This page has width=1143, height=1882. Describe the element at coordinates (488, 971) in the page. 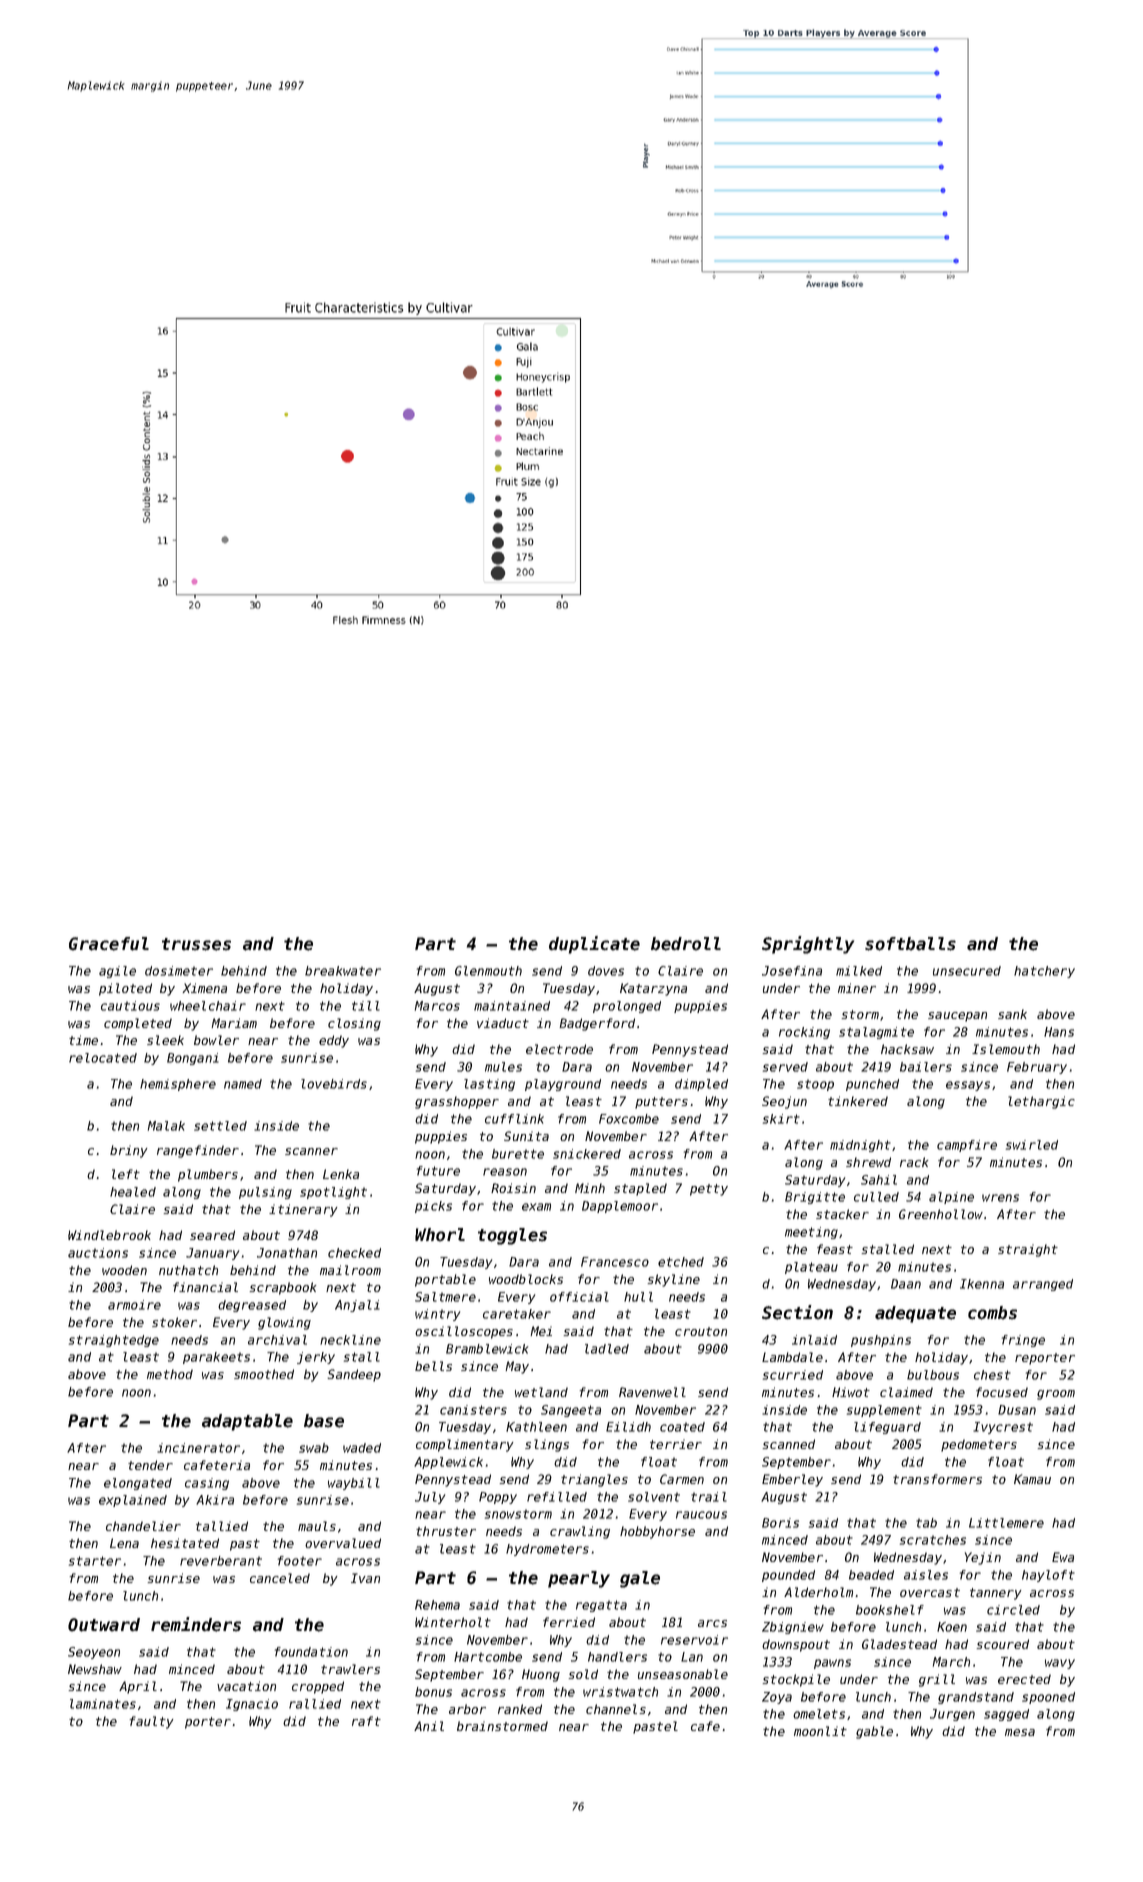

I see `Glenmouth` at that location.
